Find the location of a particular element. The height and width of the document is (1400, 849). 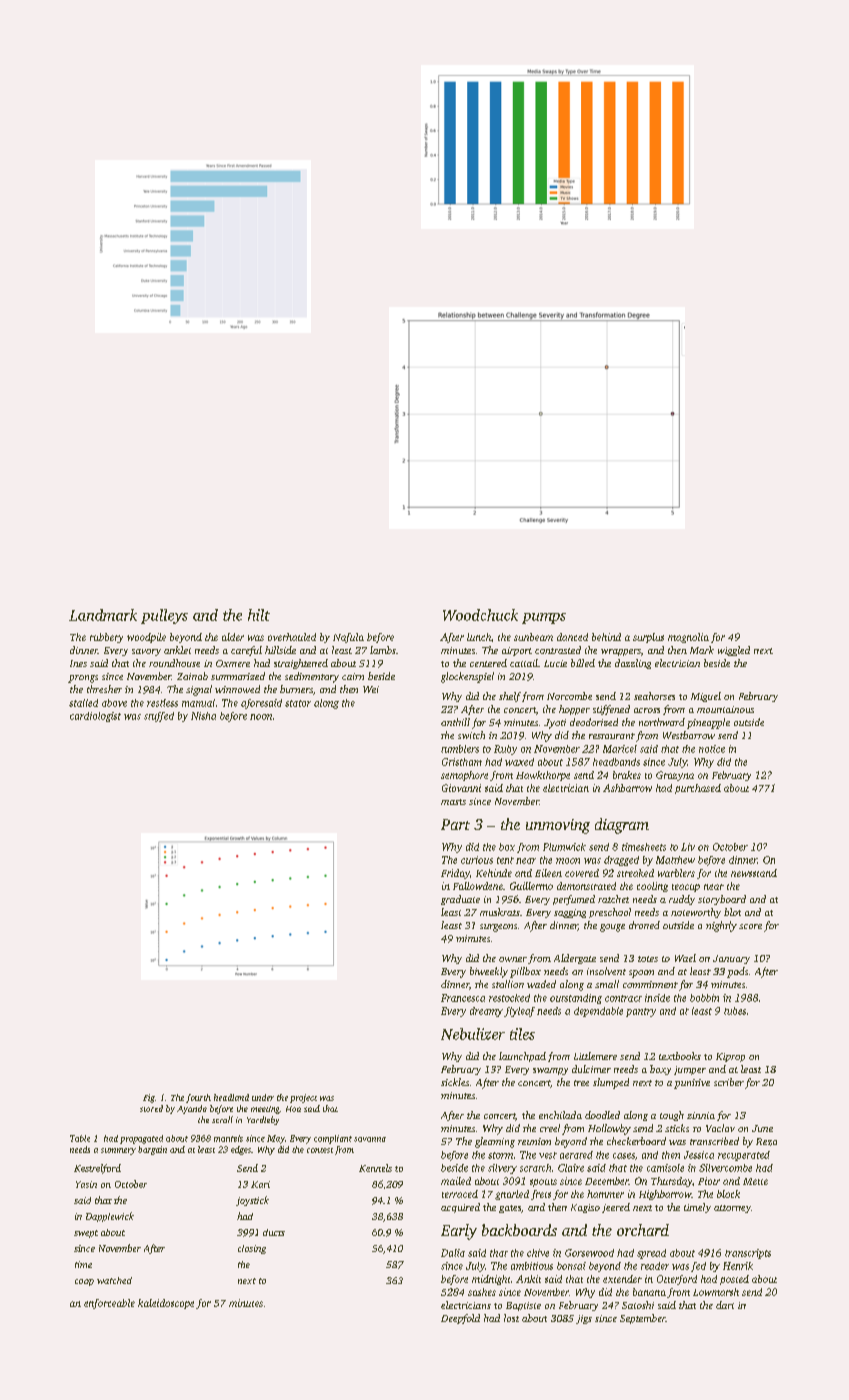

dart is located at coordinates (725, 1305).
